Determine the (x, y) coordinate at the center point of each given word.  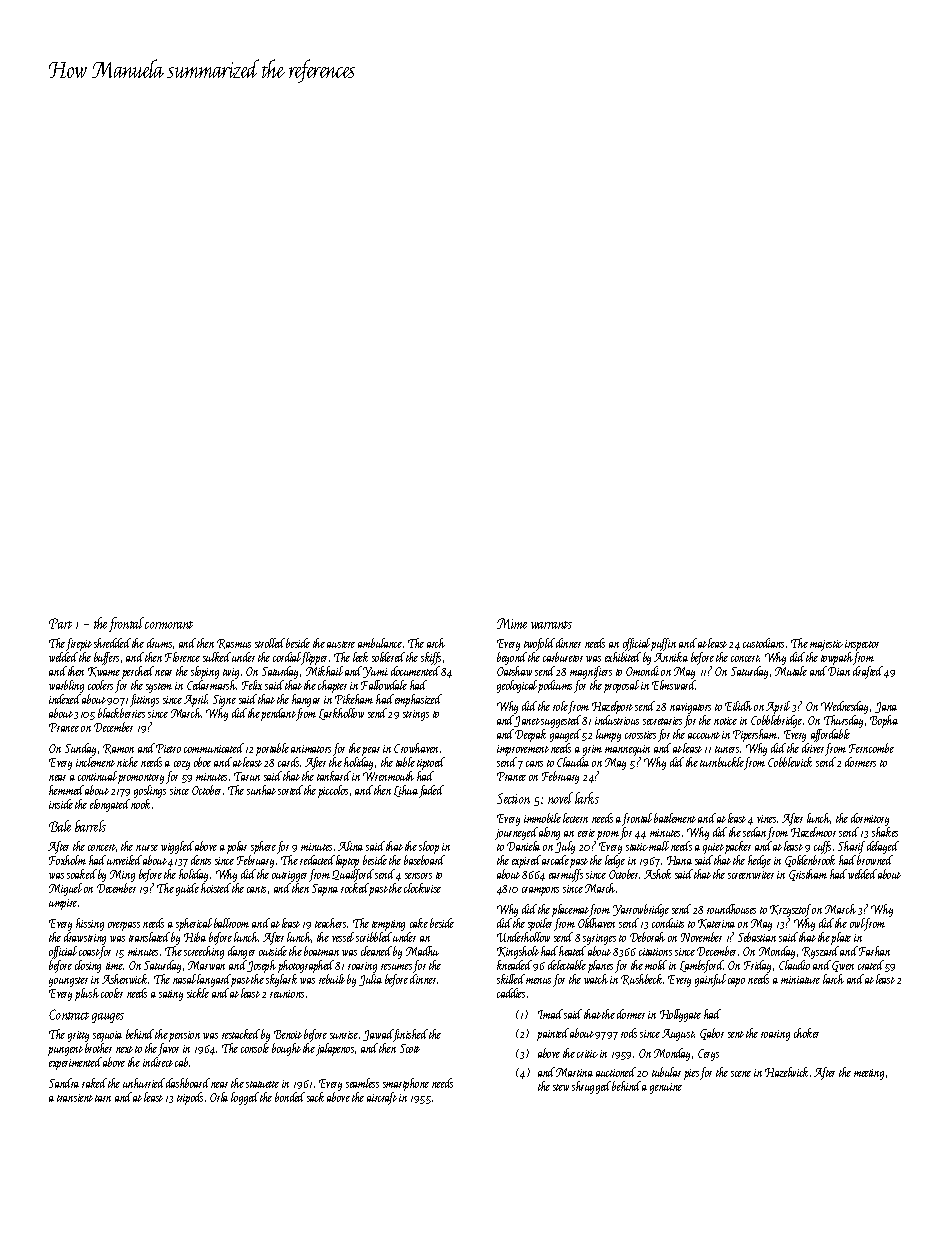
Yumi (375, 672)
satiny (171, 995)
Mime (512, 623)
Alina (350, 846)
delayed (883, 847)
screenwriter (751, 875)
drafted (868, 672)
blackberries (121, 713)
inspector (862, 645)
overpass (124, 926)
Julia (370, 980)
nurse (147, 848)
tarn (103, 1098)
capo (736, 982)
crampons (540, 891)
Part (60, 623)
